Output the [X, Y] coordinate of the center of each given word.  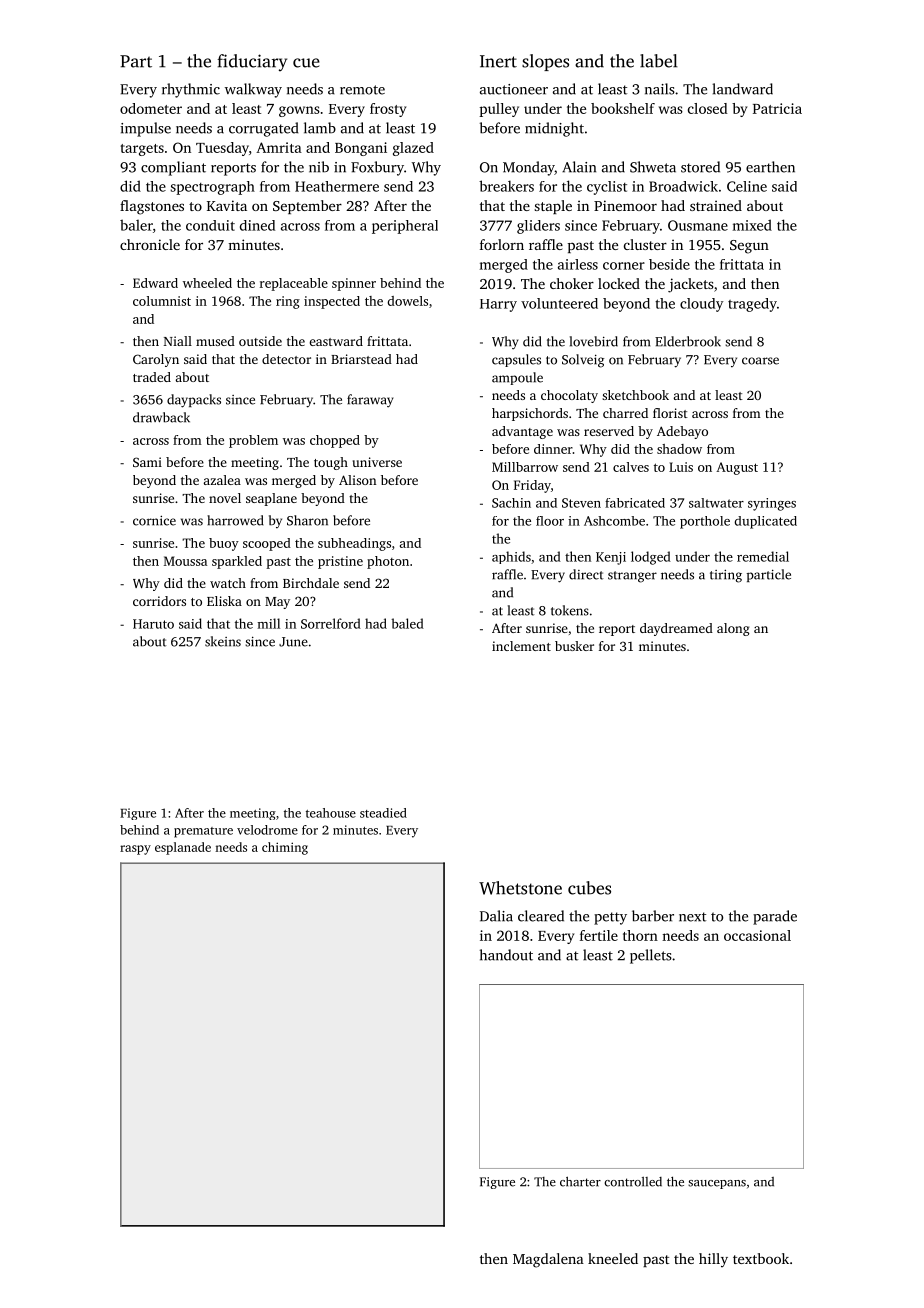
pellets [651, 956]
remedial [763, 556]
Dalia [496, 916]
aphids [511, 557]
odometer [151, 108]
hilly [713, 1260]
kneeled [613, 1258]
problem [253, 441]
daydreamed [676, 629]
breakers [506, 186]
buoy [224, 544]
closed [708, 108]
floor [550, 521]
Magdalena [548, 1260]
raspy [135, 850]
